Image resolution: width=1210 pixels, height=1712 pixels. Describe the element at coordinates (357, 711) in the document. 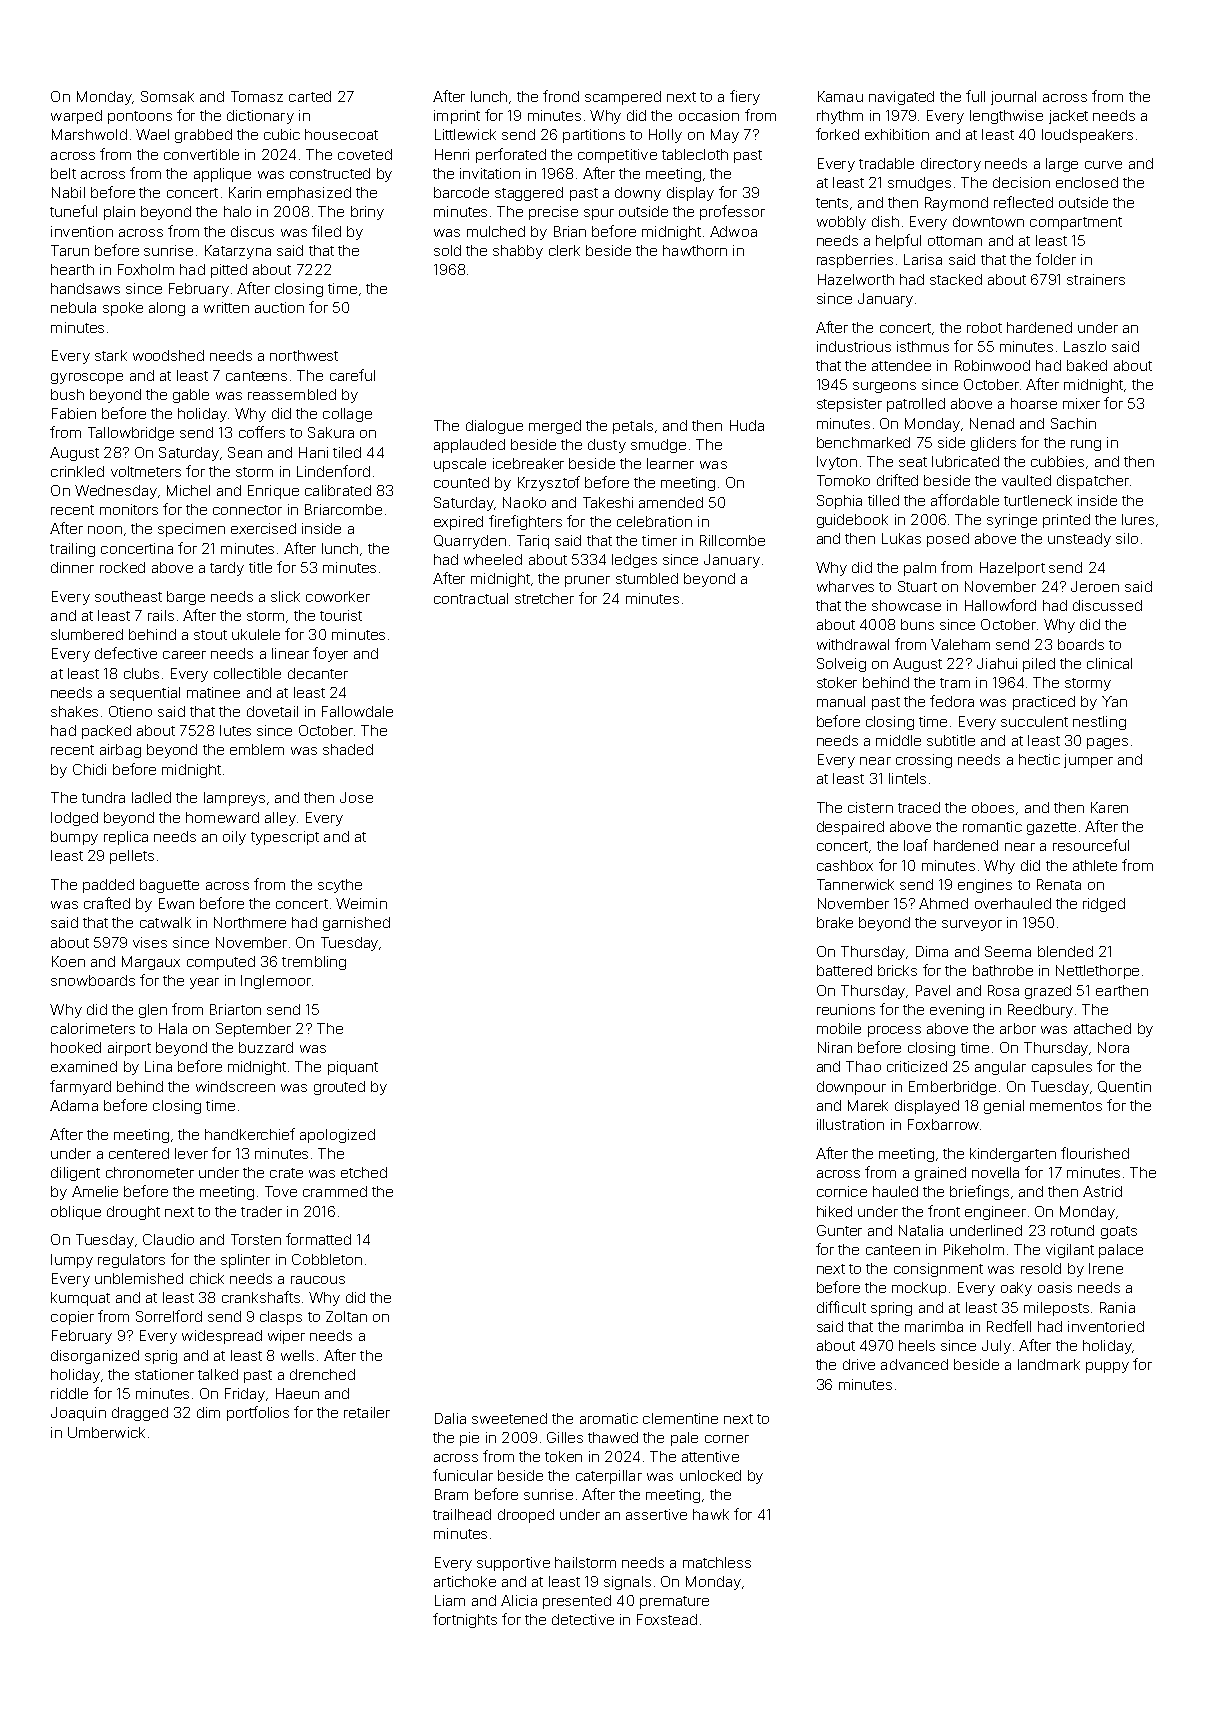

I see `Fallowdale` at that location.
